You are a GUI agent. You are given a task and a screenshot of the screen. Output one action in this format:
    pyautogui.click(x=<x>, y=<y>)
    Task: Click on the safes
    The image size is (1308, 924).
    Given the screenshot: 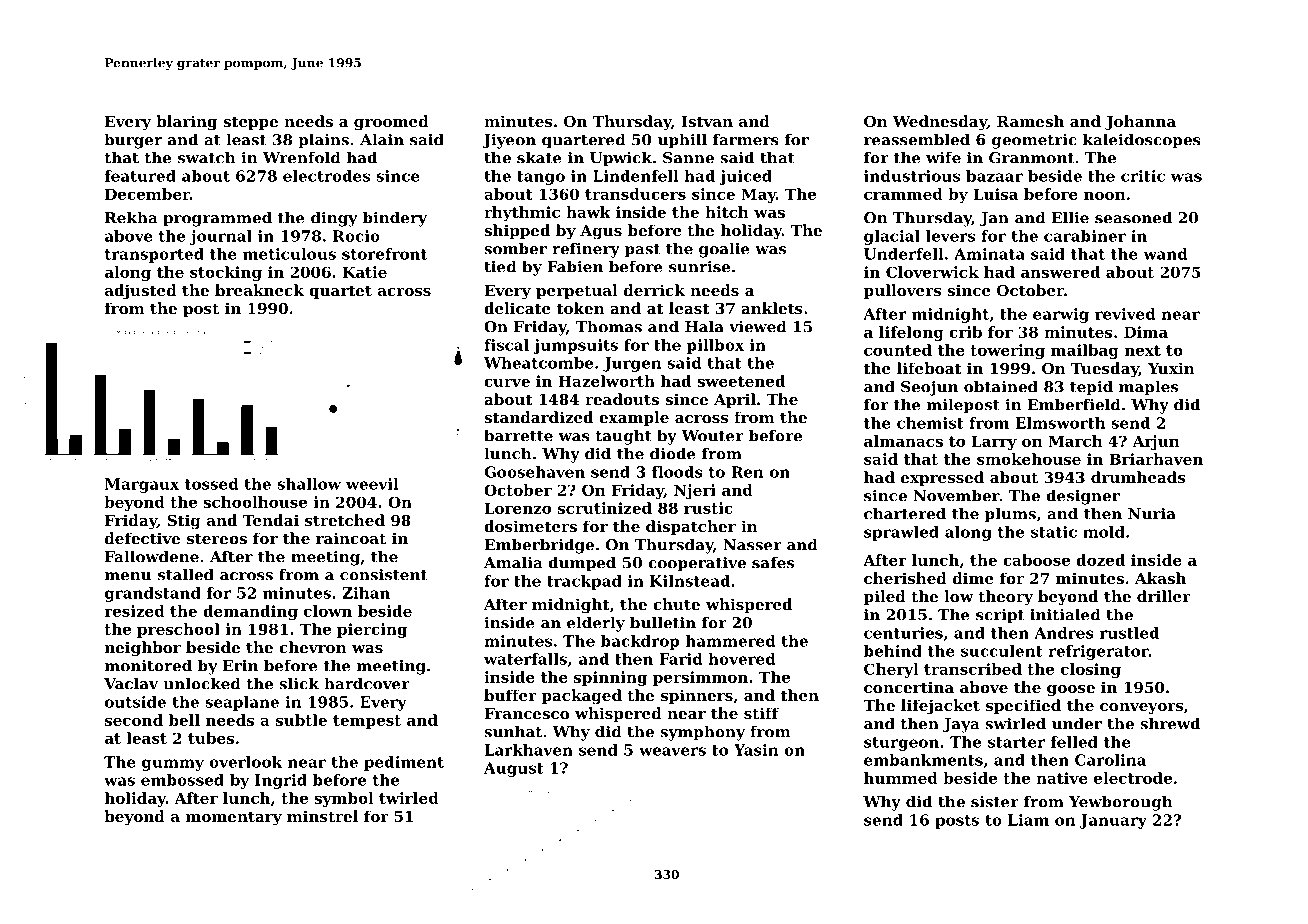 What is the action you would take?
    pyautogui.click(x=773, y=563)
